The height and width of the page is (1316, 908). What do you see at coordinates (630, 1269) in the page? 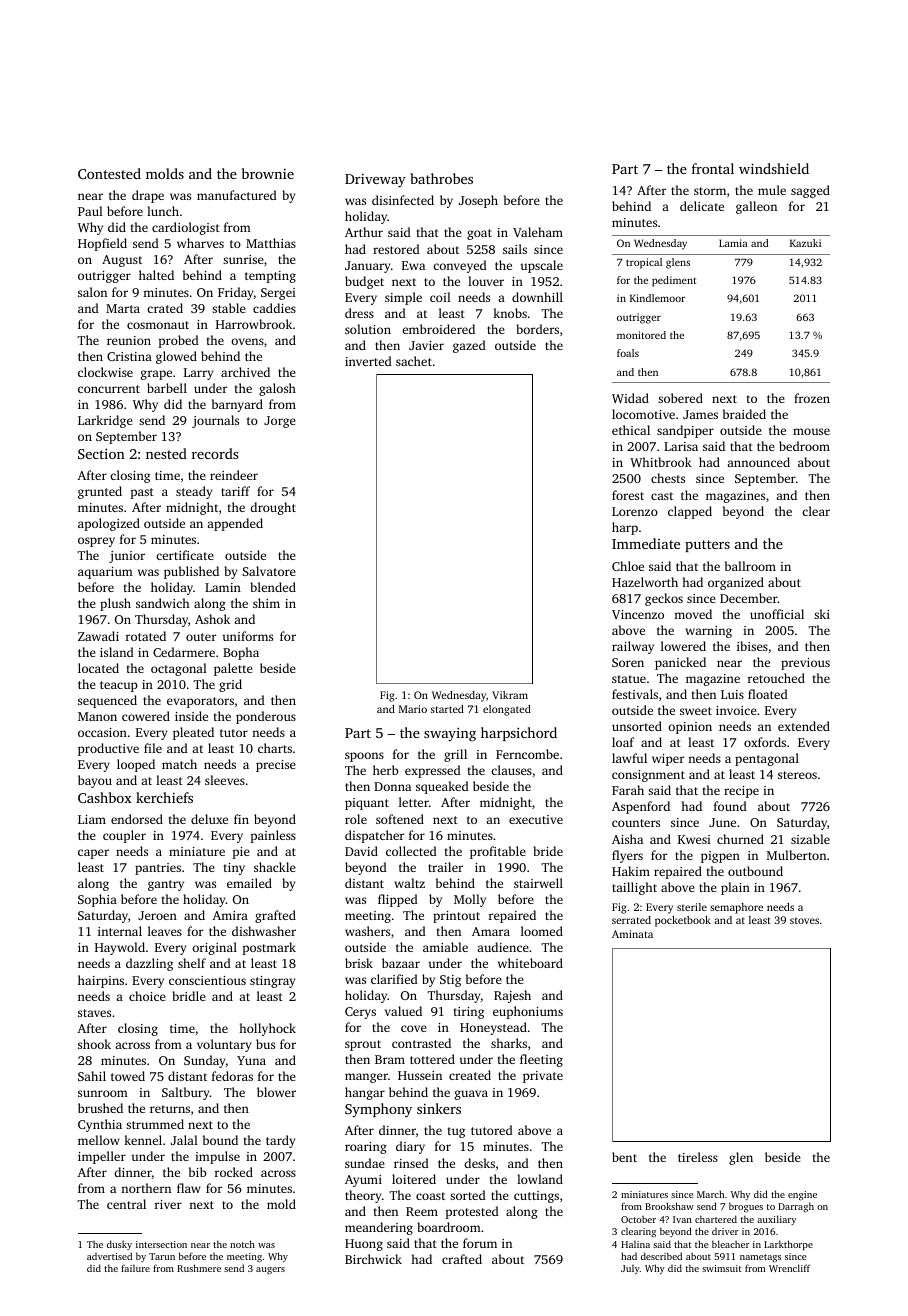
I see `July` at bounding box center [630, 1269].
